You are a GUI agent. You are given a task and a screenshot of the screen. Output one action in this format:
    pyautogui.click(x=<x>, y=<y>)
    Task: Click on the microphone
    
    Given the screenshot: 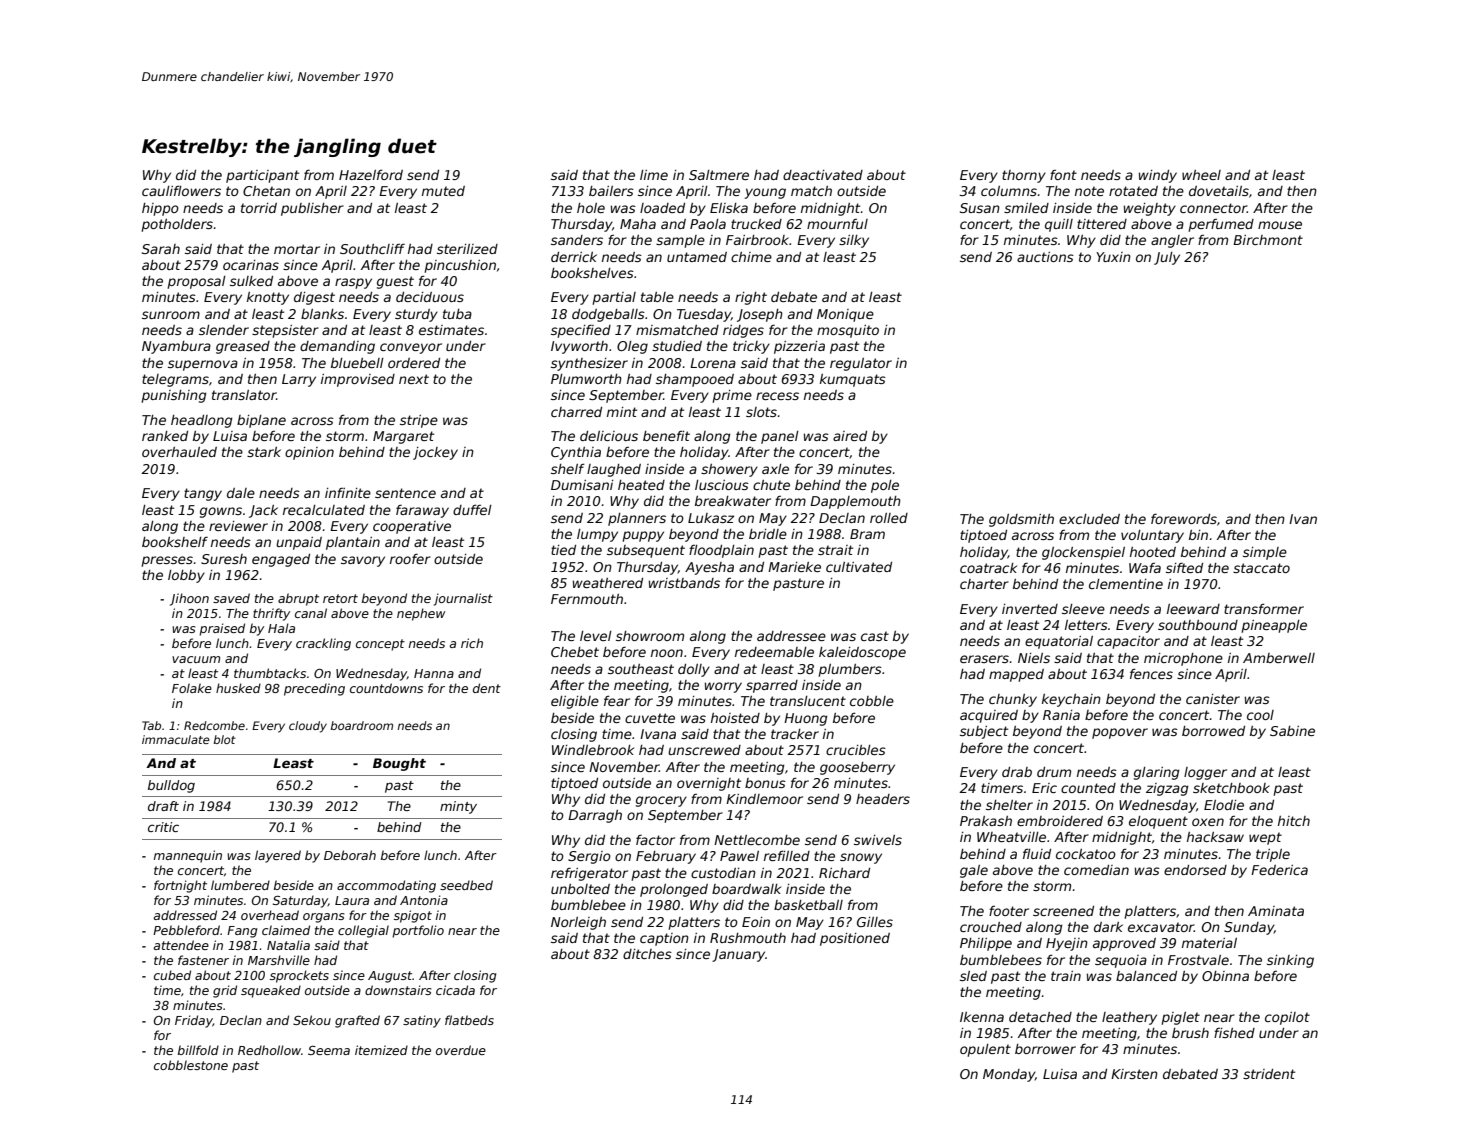 What is the action you would take?
    pyautogui.click(x=1183, y=659)
